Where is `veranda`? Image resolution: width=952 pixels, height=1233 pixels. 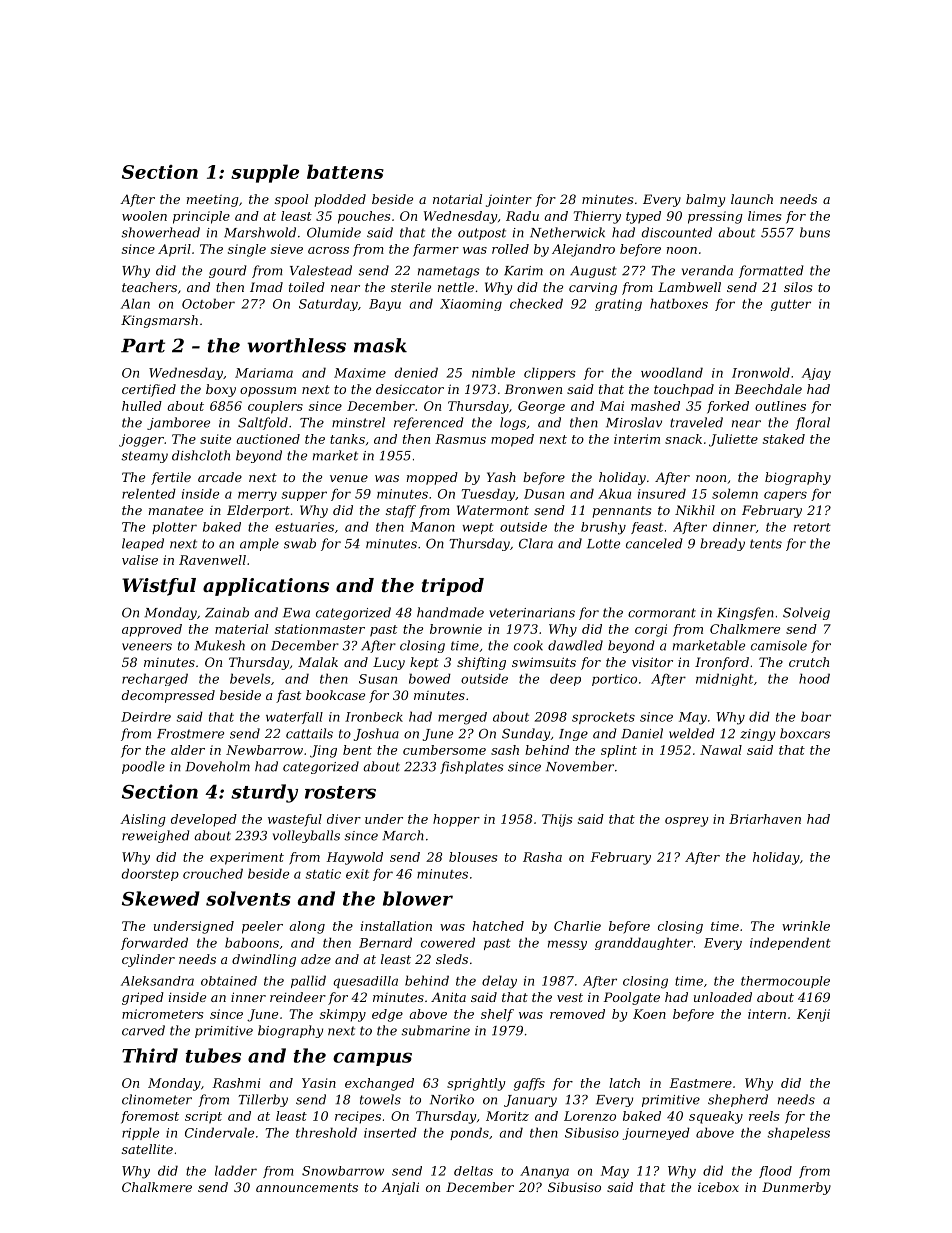
veranda is located at coordinates (707, 270).
